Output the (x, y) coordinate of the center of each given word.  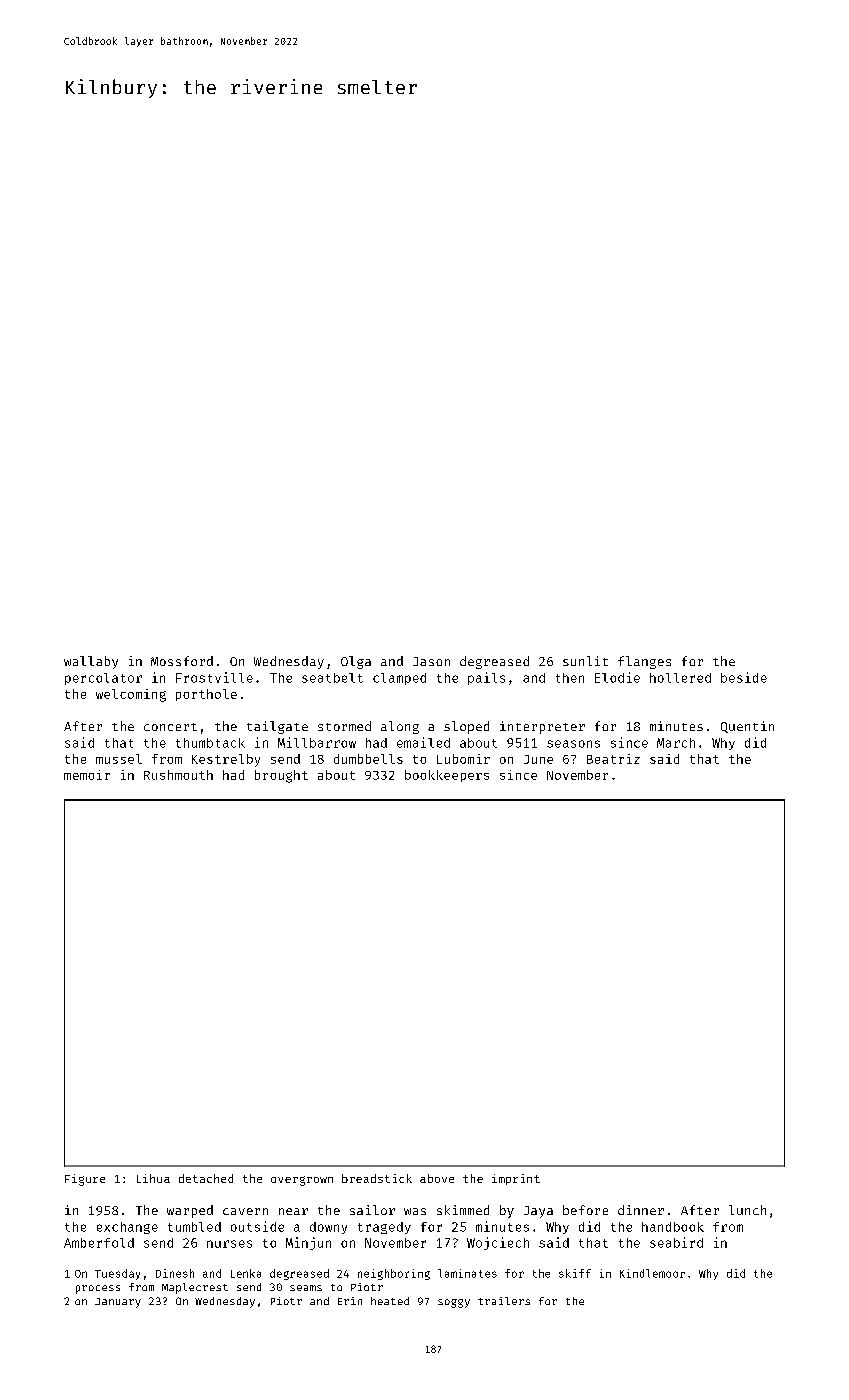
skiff (575, 1273)
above (437, 1178)
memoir (87, 775)
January (118, 1303)
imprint (516, 1179)
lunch (747, 1210)
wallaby (91, 662)
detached (206, 1178)
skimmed (463, 1210)
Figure (85, 1180)
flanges (644, 662)
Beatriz (613, 759)
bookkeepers (447, 776)
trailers (504, 1301)
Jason (431, 661)
